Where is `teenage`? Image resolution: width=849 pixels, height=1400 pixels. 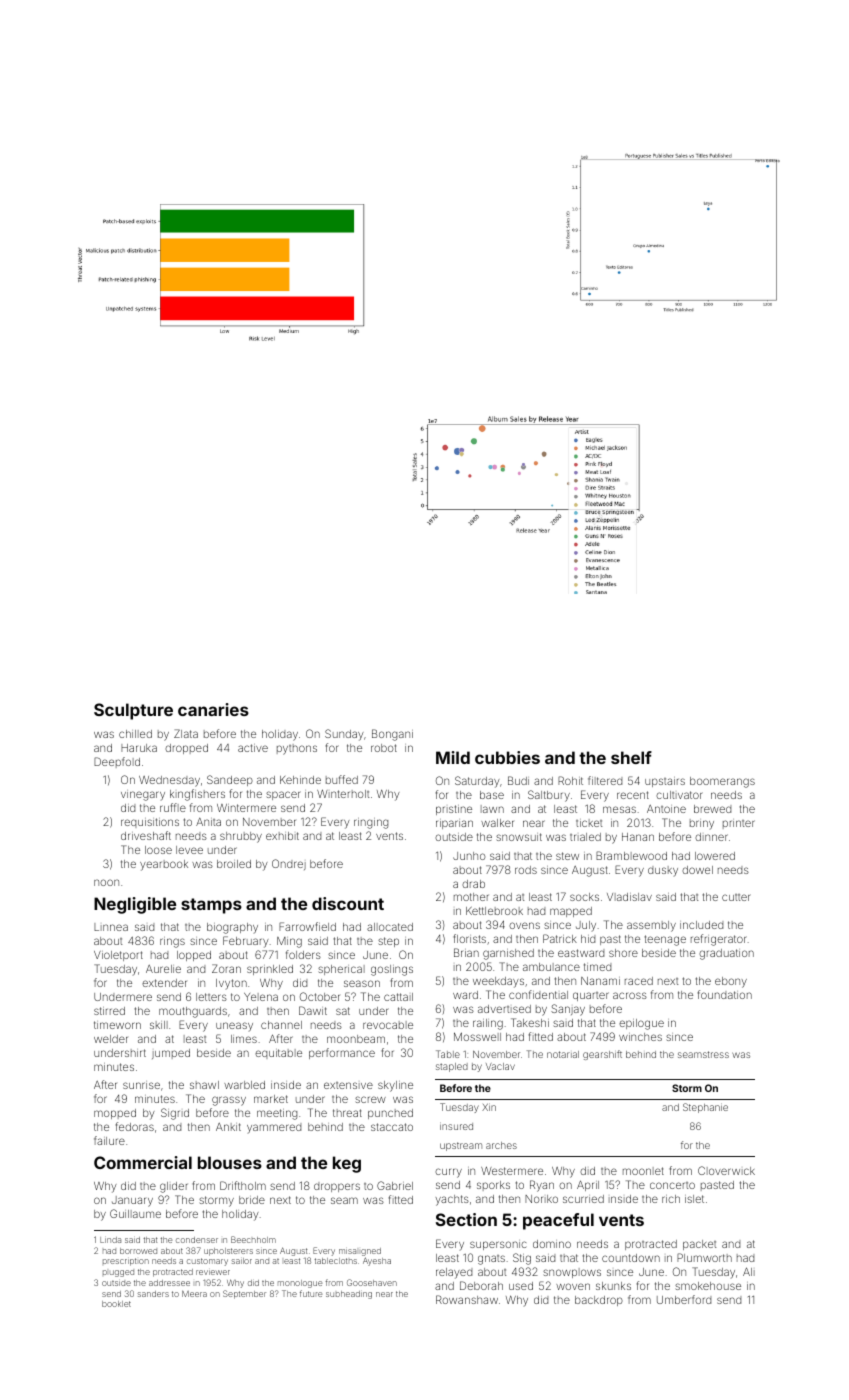 teenage is located at coordinates (665, 940).
